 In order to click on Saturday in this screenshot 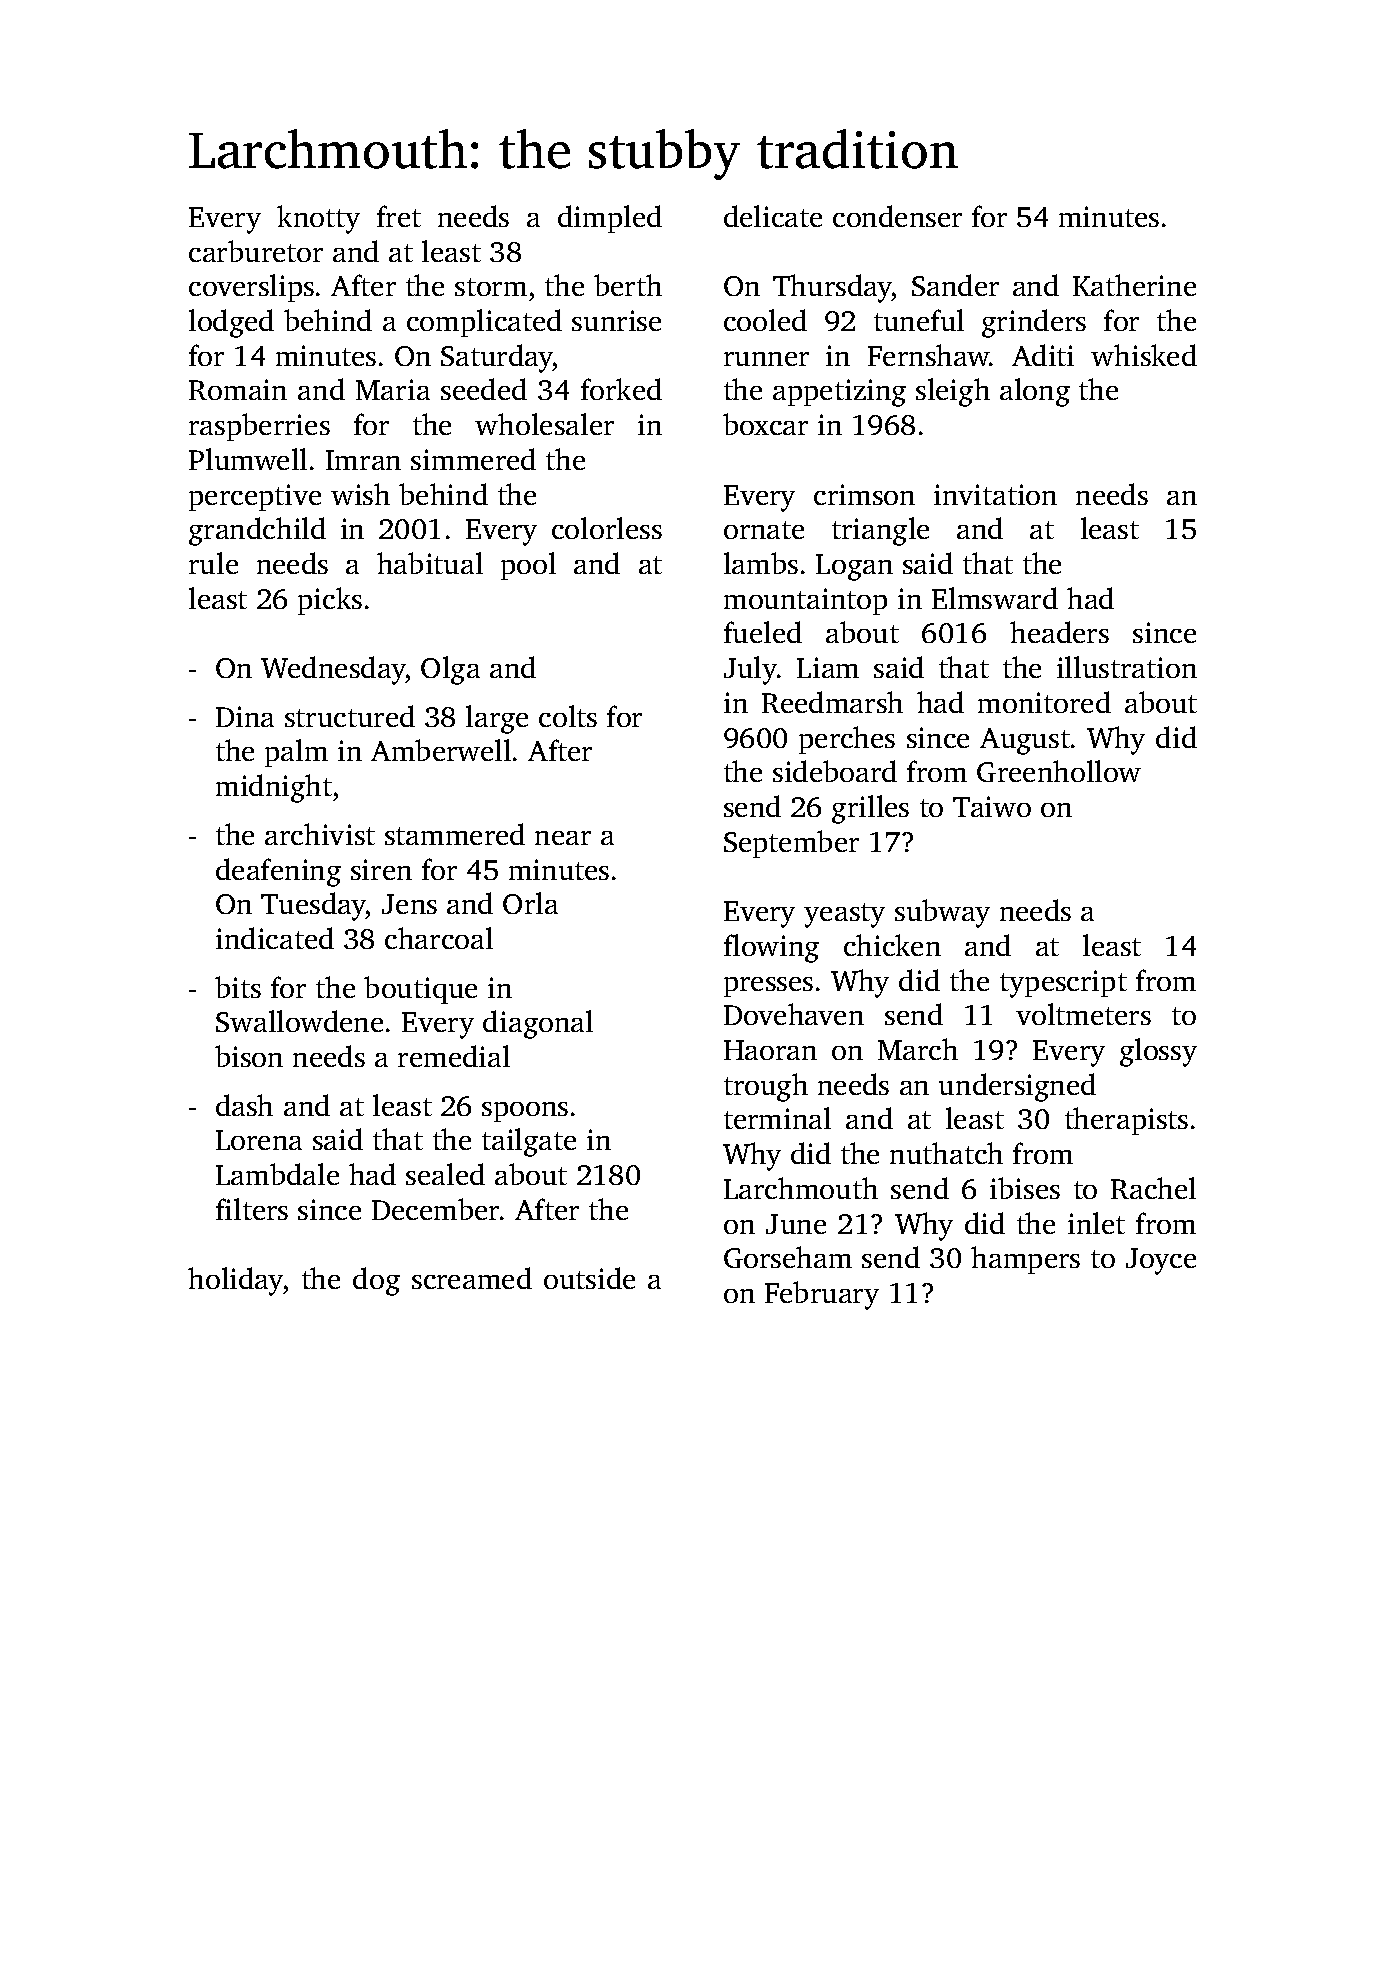, I will do `click(497, 358)`.
